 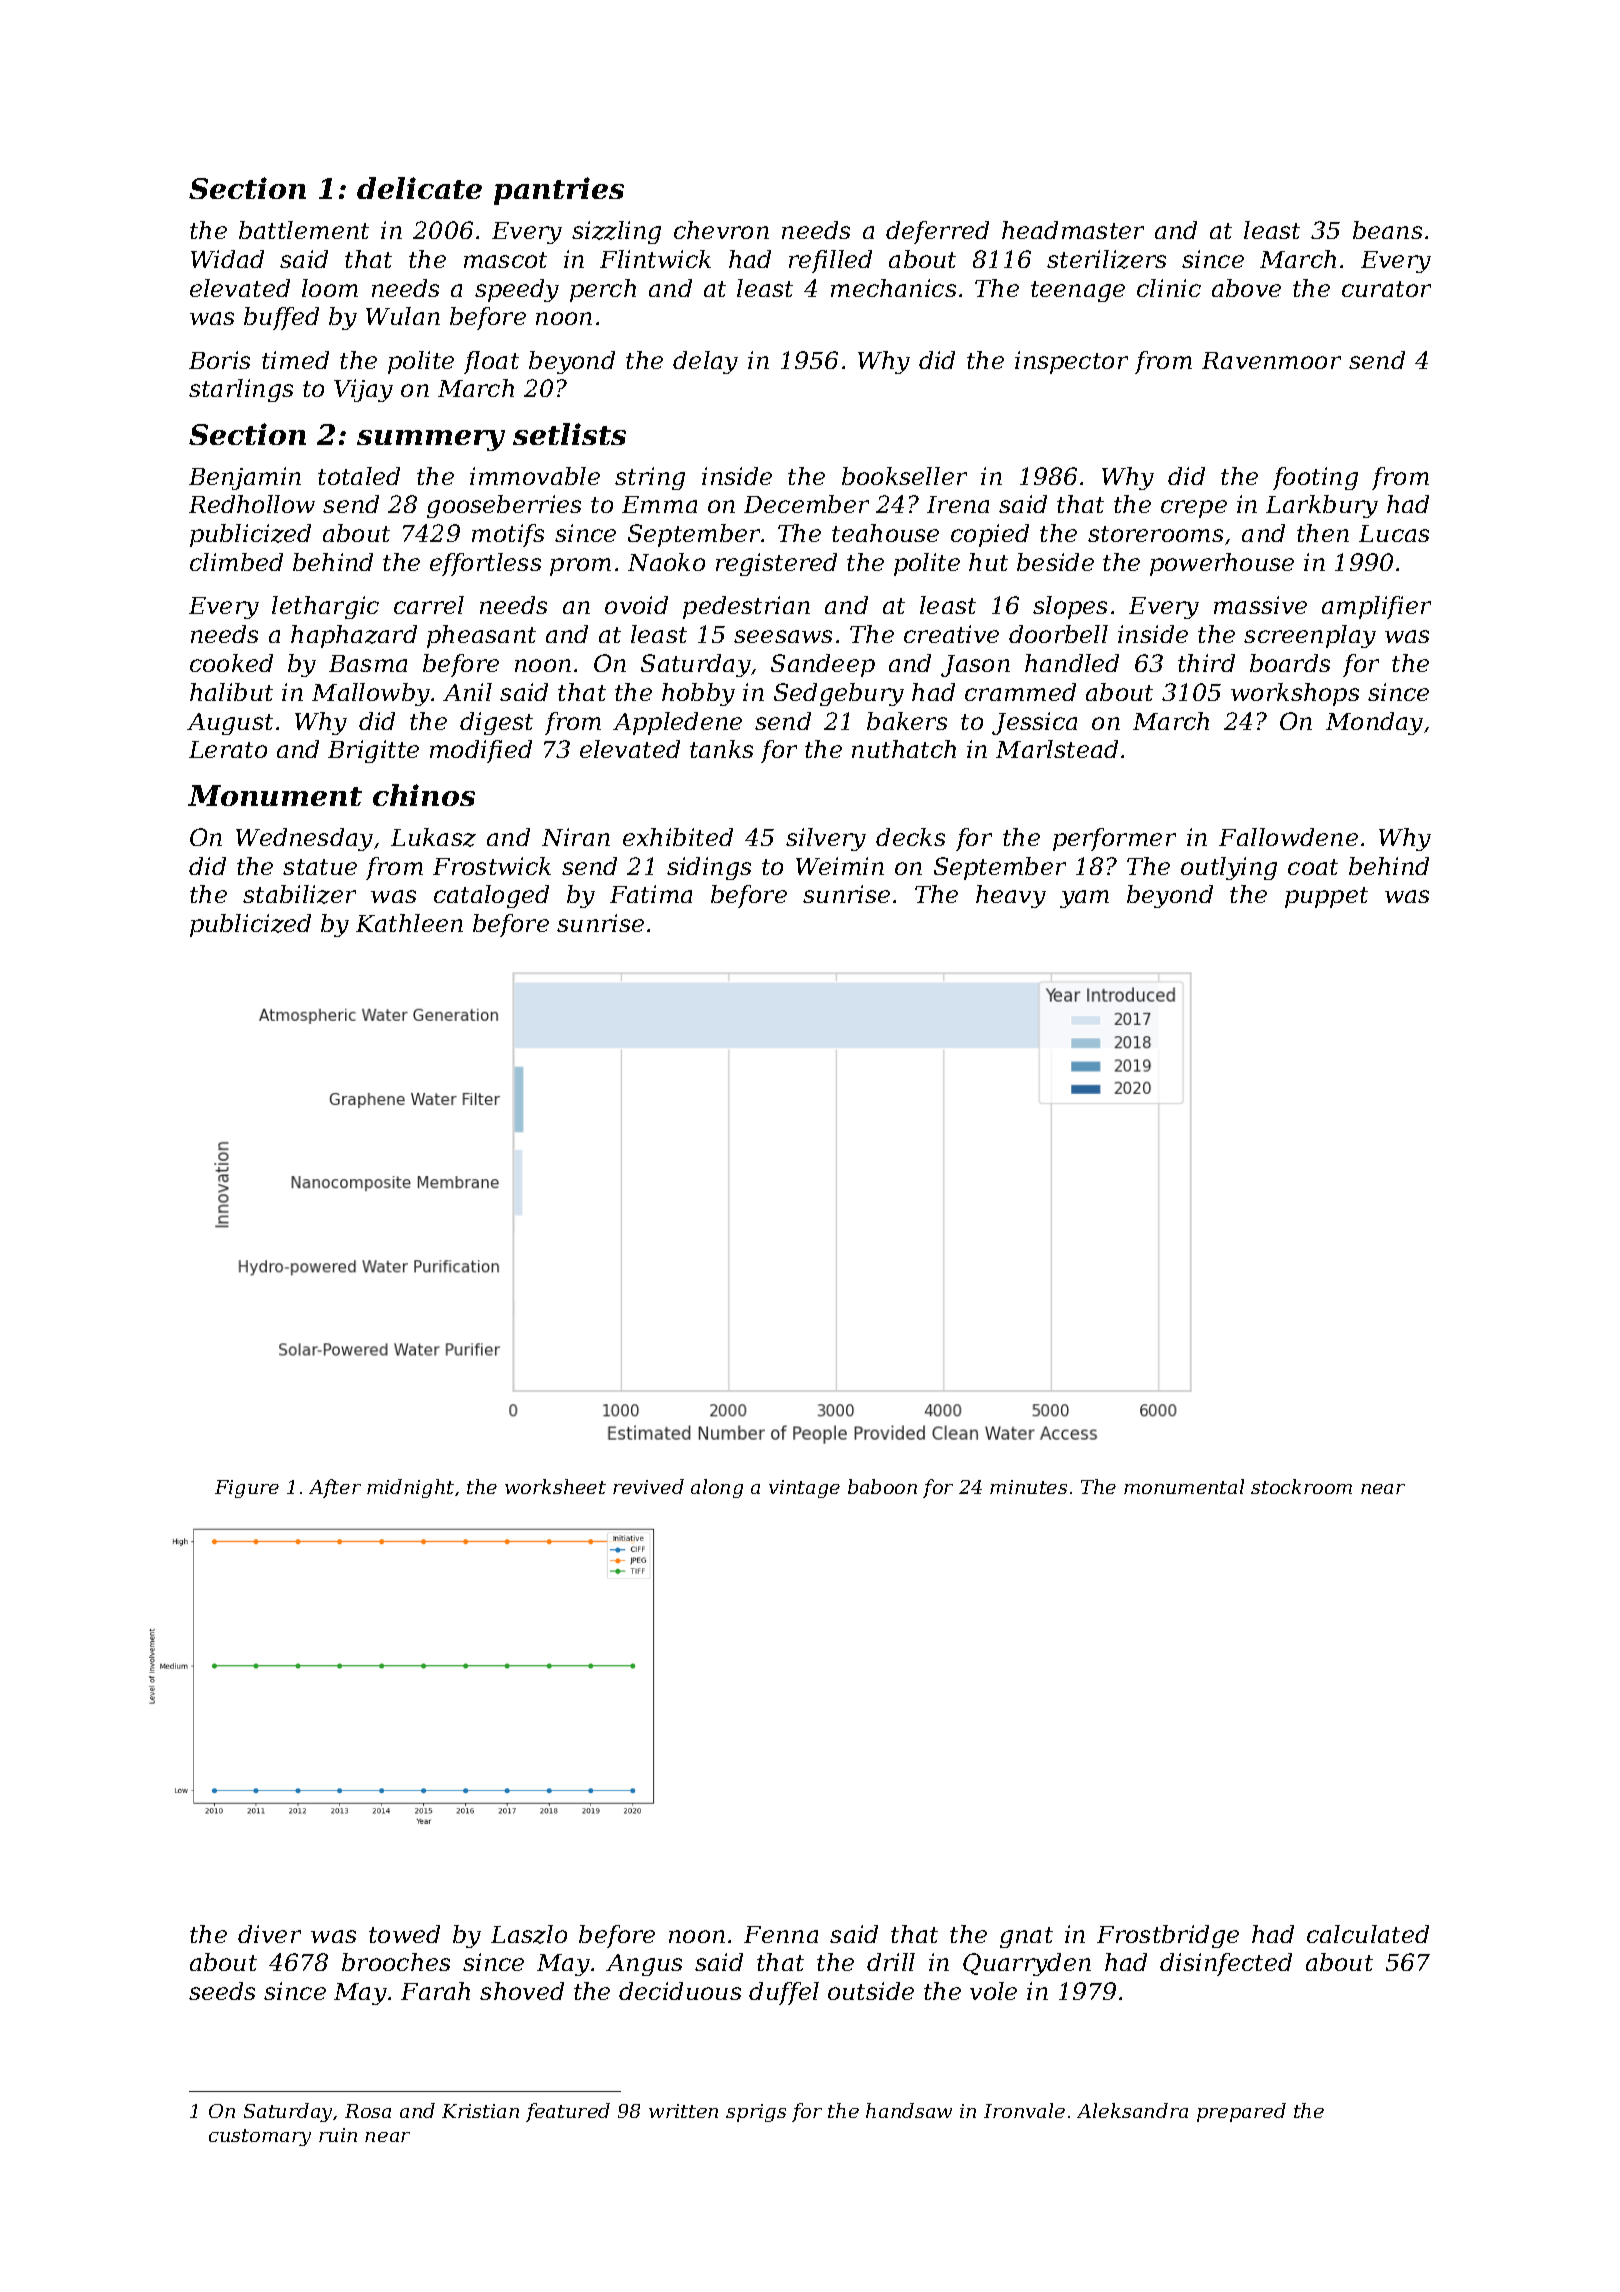 What do you see at coordinates (1323, 533) in the screenshot?
I see `then` at bounding box center [1323, 533].
